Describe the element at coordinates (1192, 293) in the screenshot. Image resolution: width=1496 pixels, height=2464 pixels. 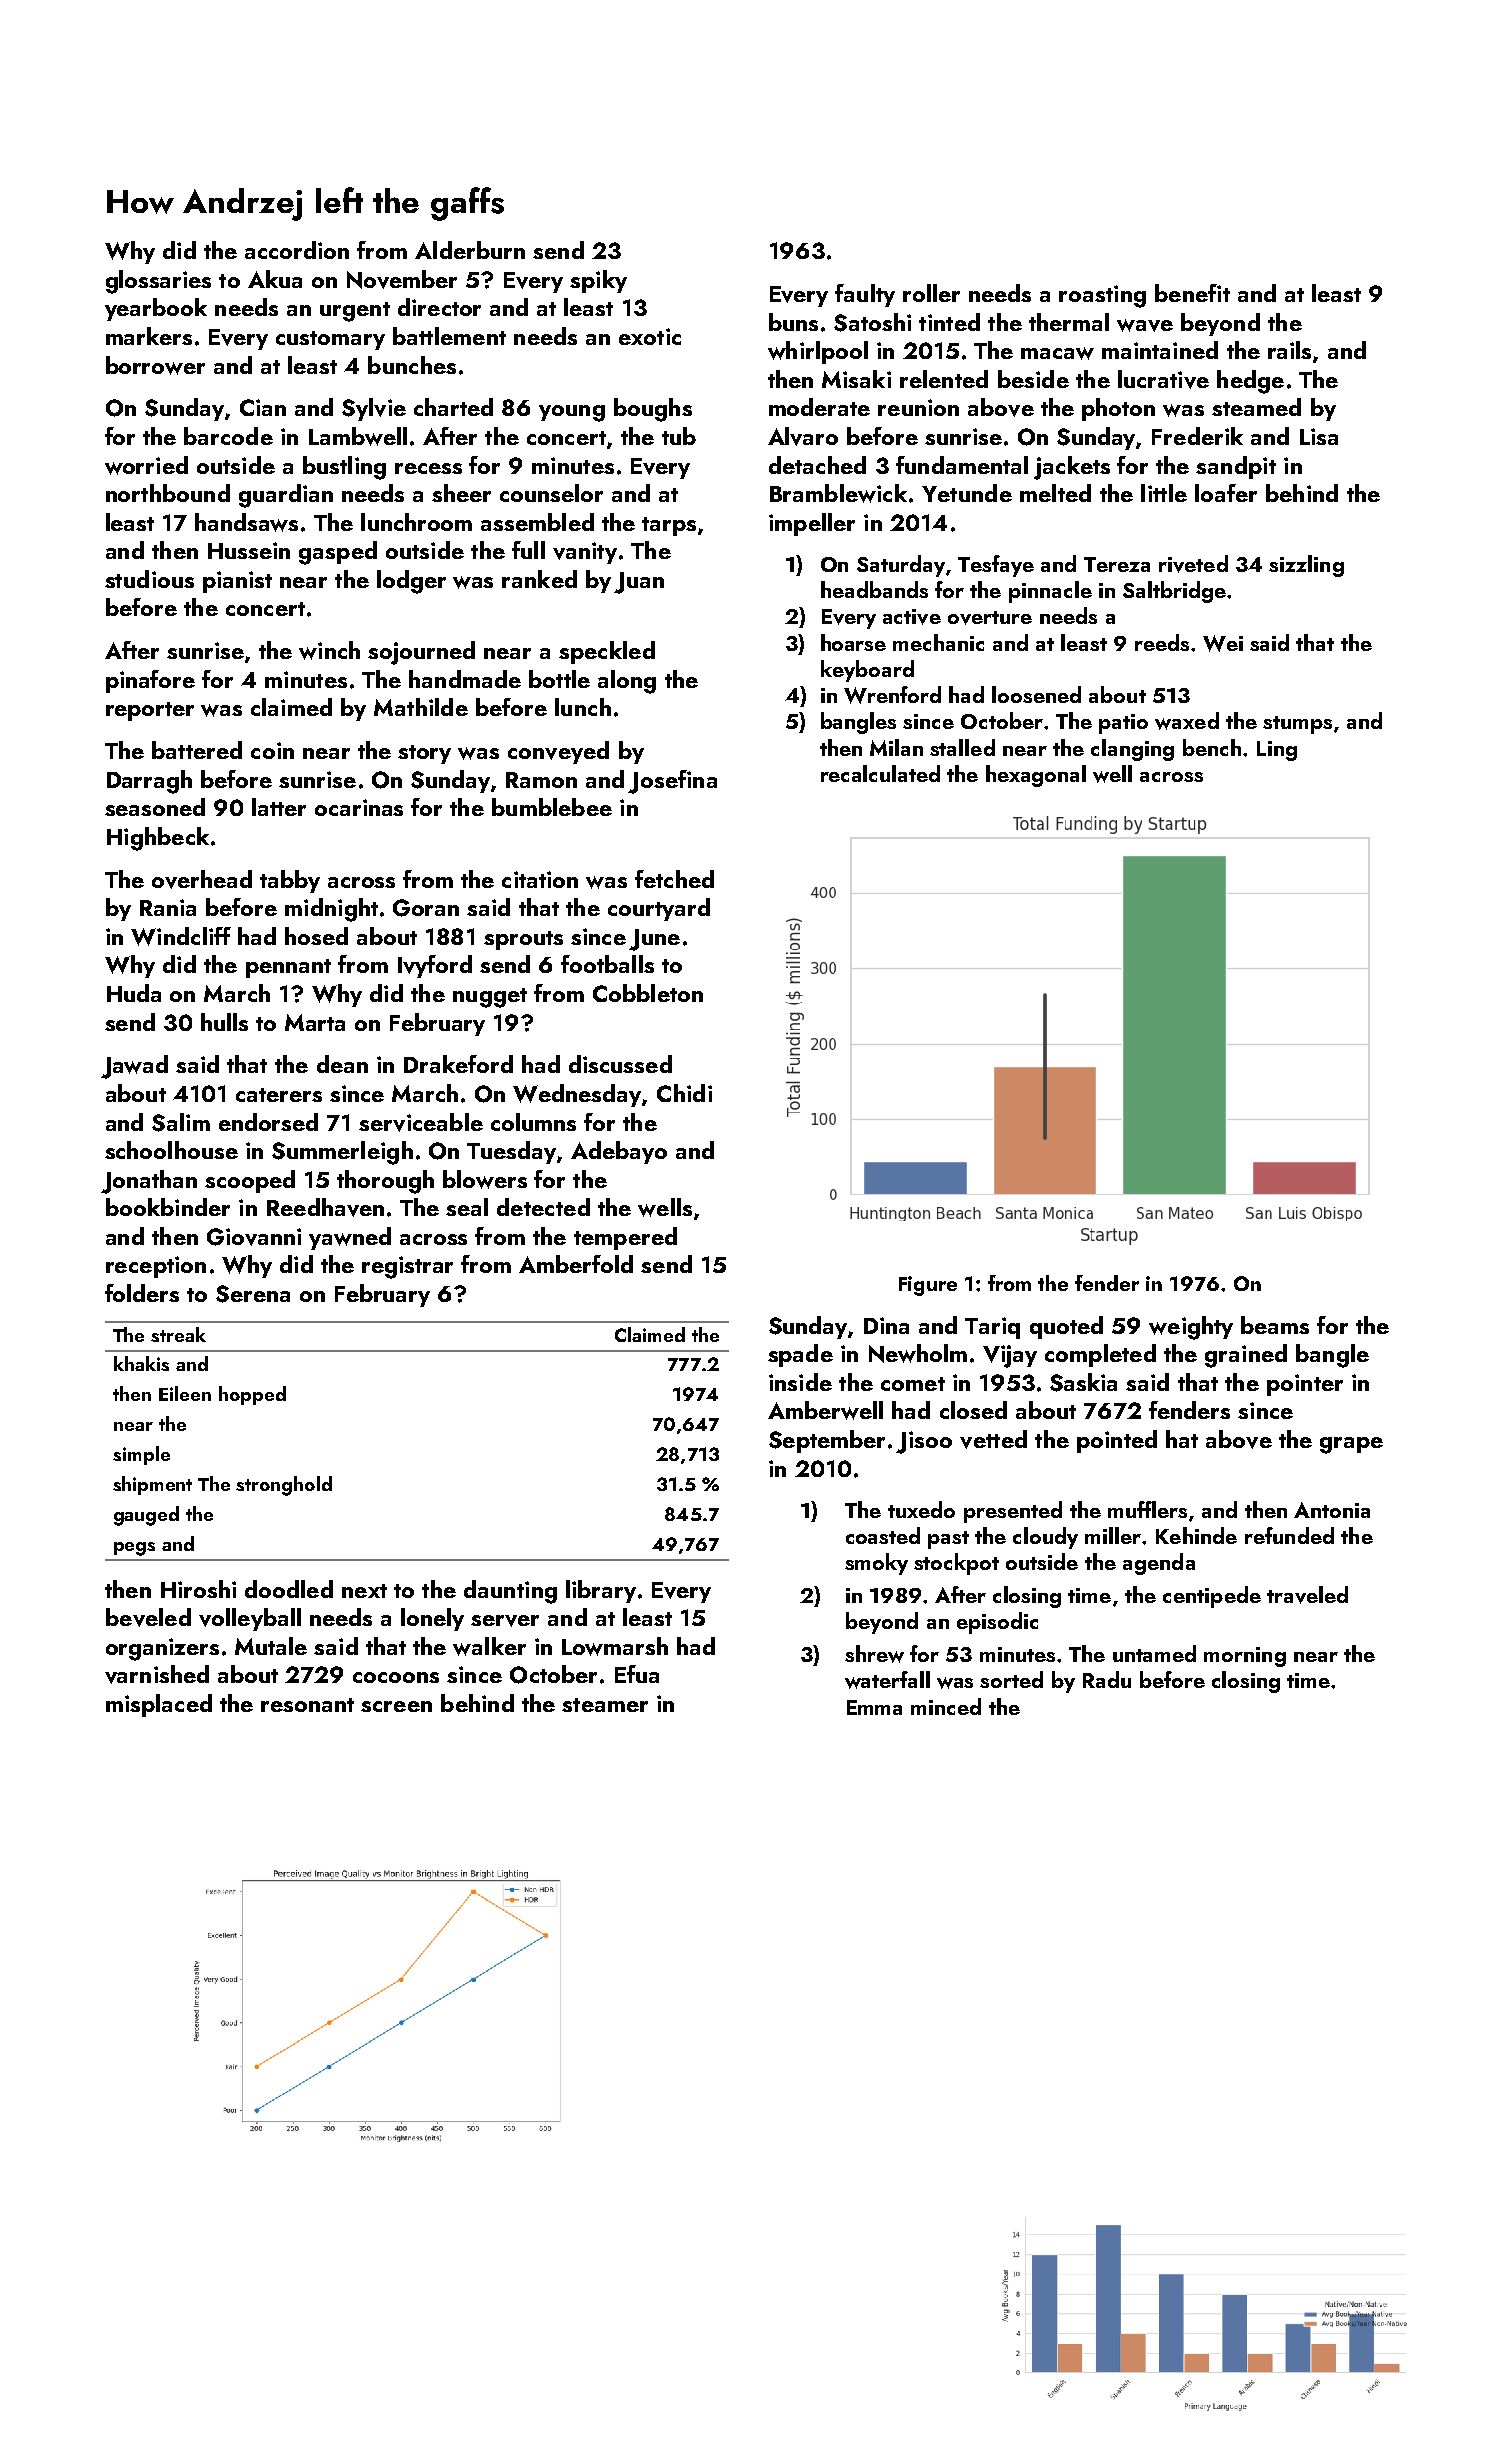
I see `benefit` at that location.
